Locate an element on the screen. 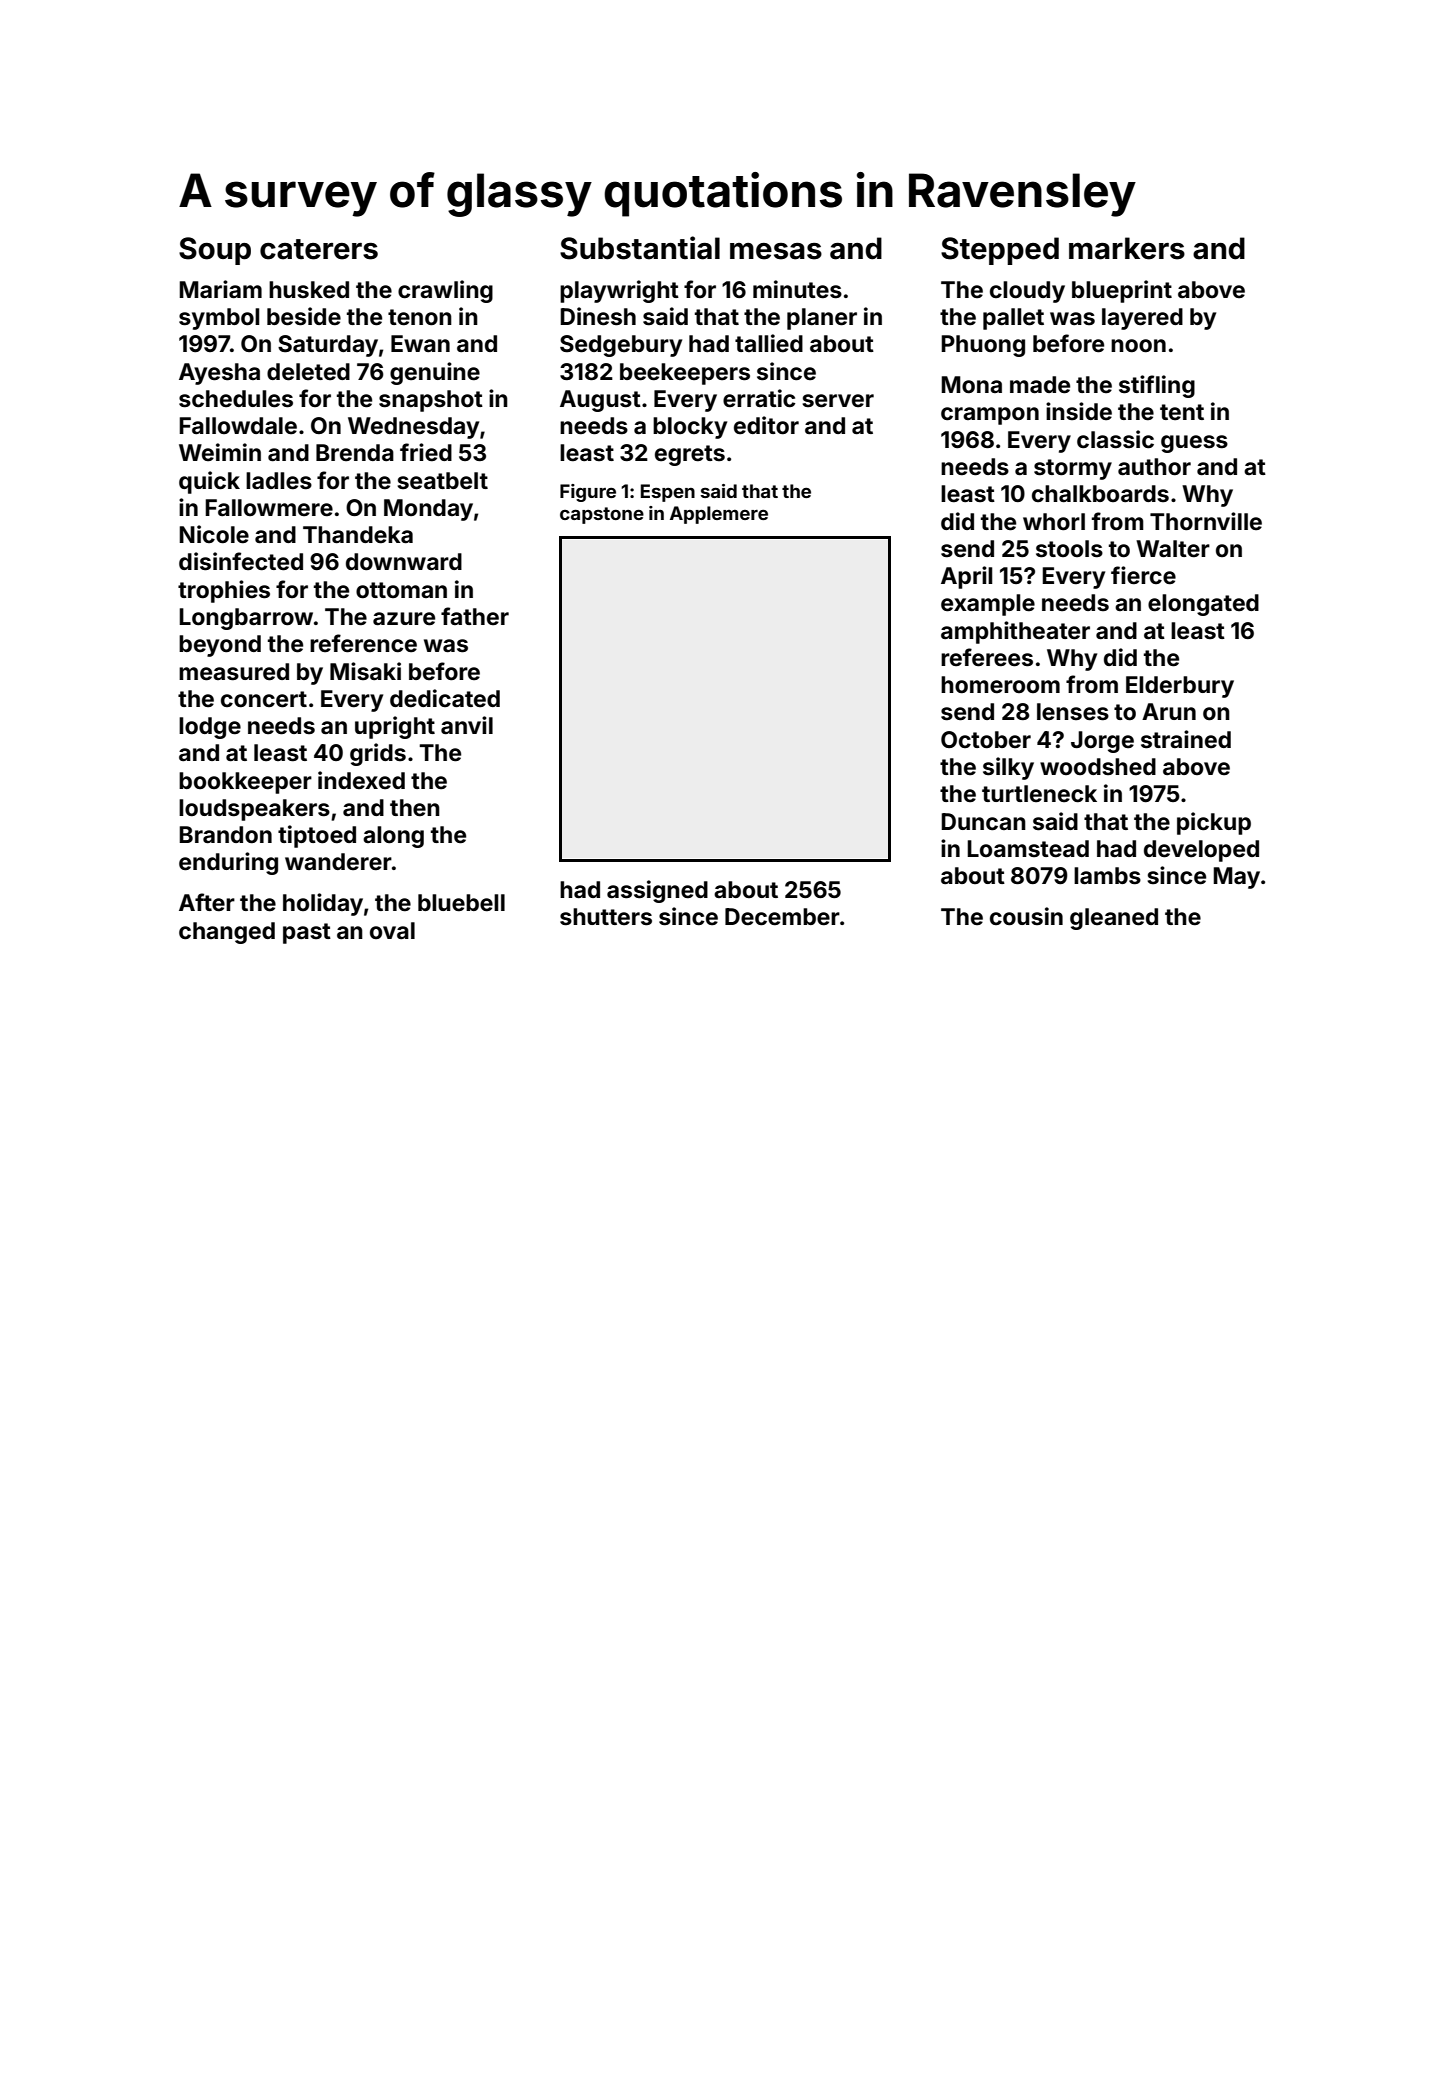 Image resolution: width=1450 pixels, height=2100 pixels. holiday is located at coordinates (323, 904).
